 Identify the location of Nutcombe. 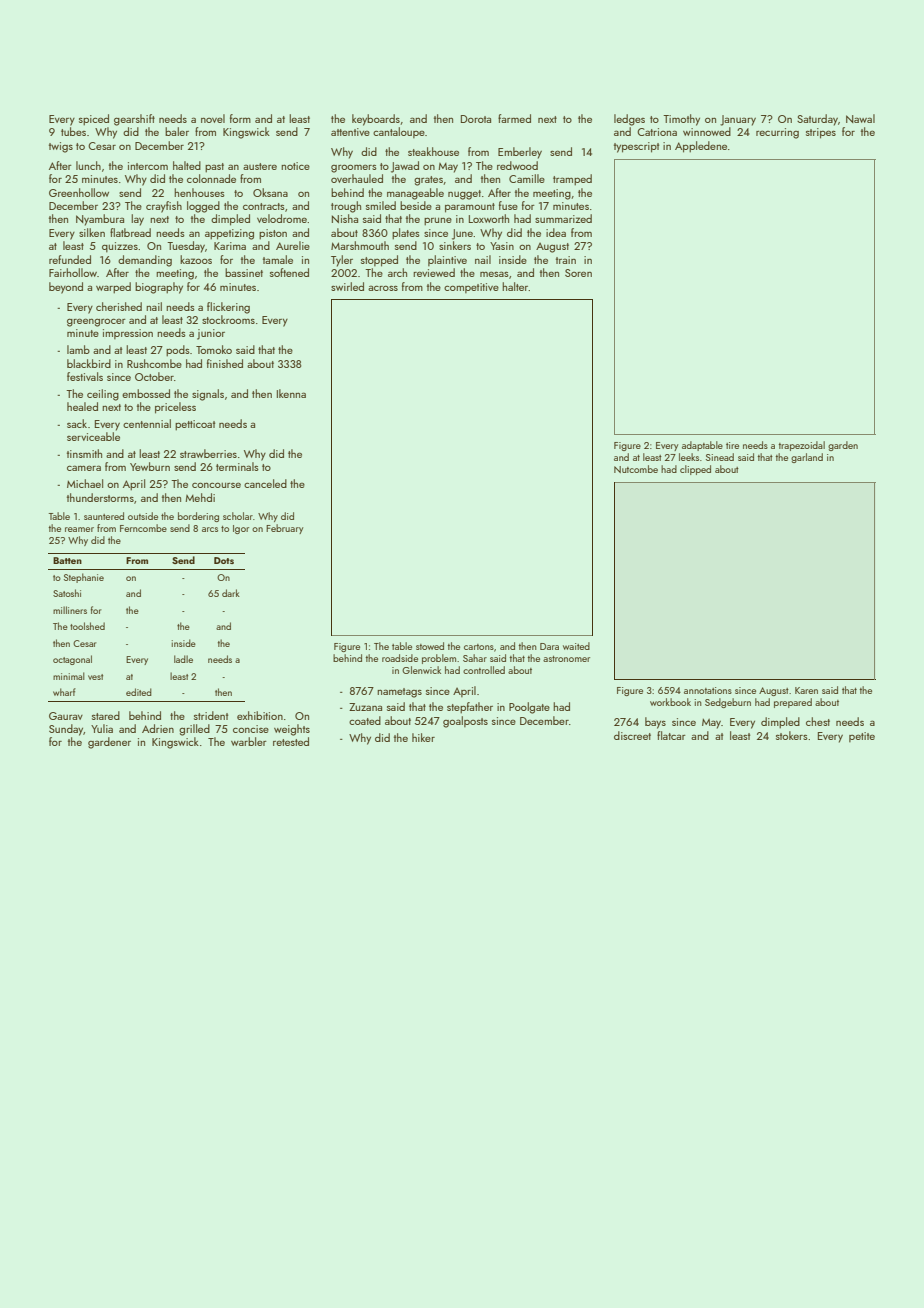
(636, 469).
